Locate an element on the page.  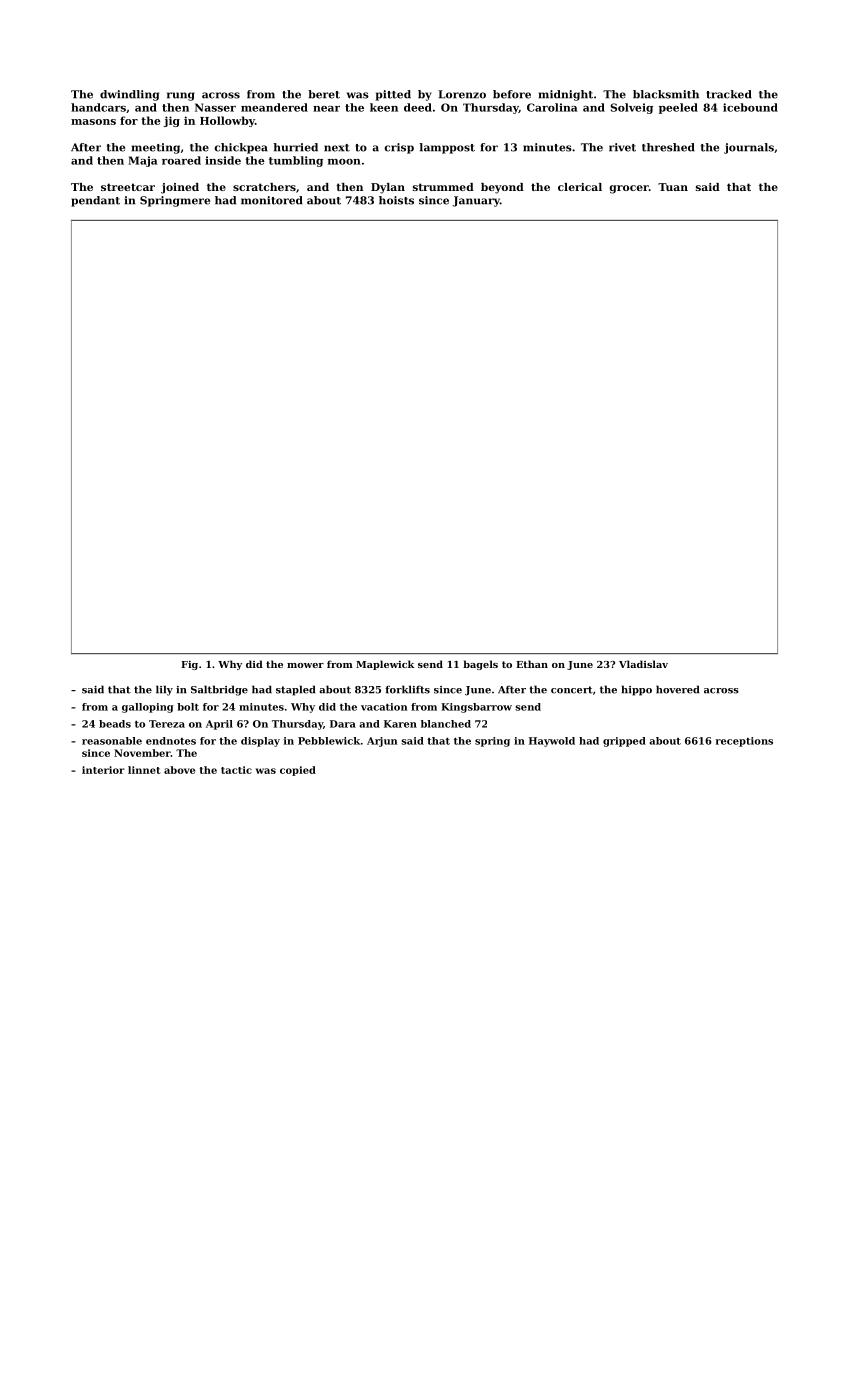
beads is located at coordinates (115, 724).
